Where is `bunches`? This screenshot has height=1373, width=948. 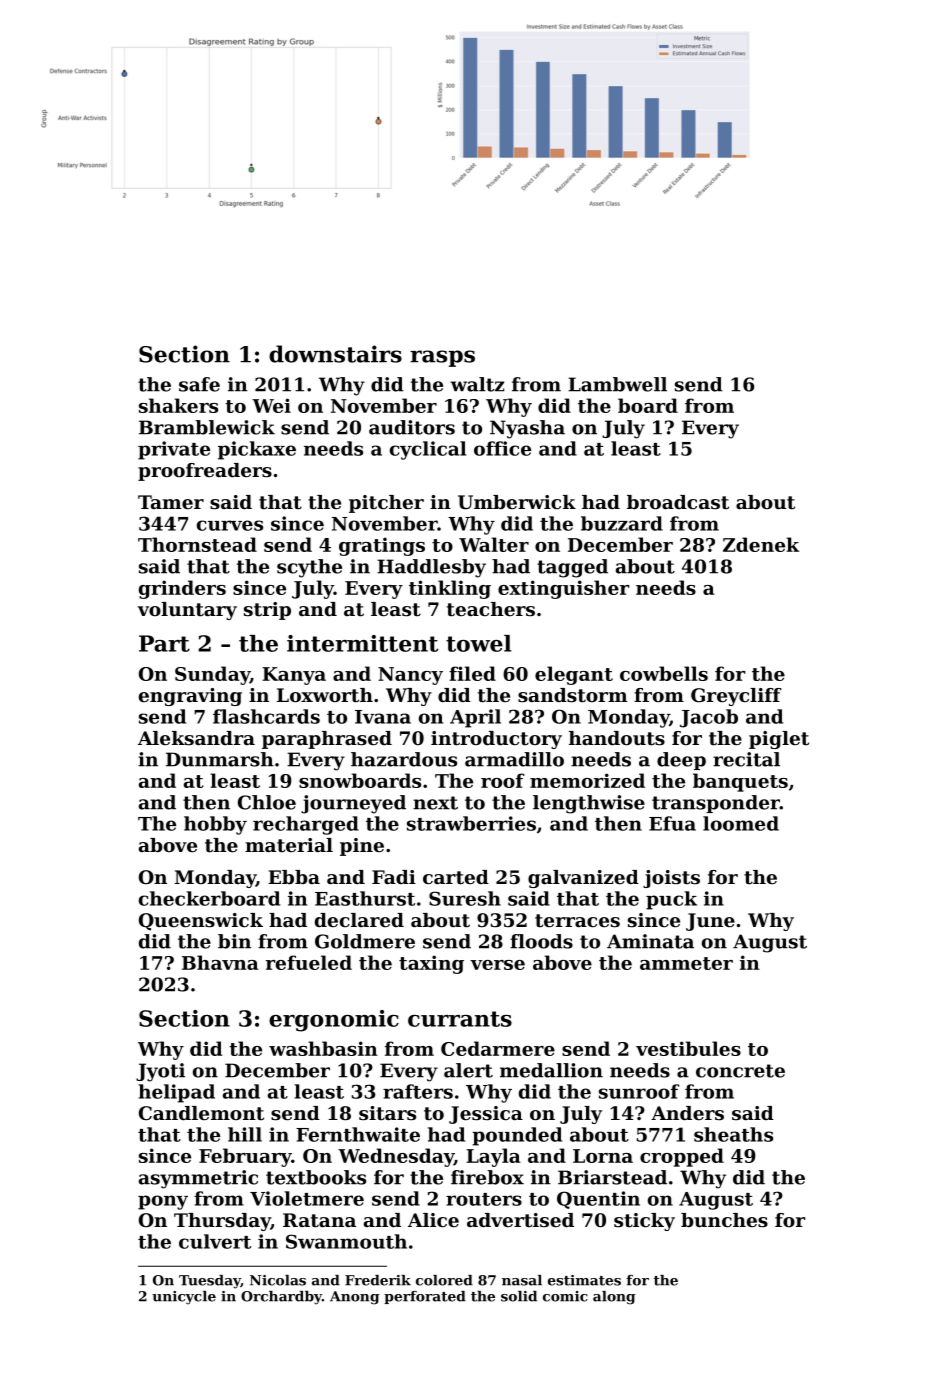
bunches is located at coordinates (724, 1220).
